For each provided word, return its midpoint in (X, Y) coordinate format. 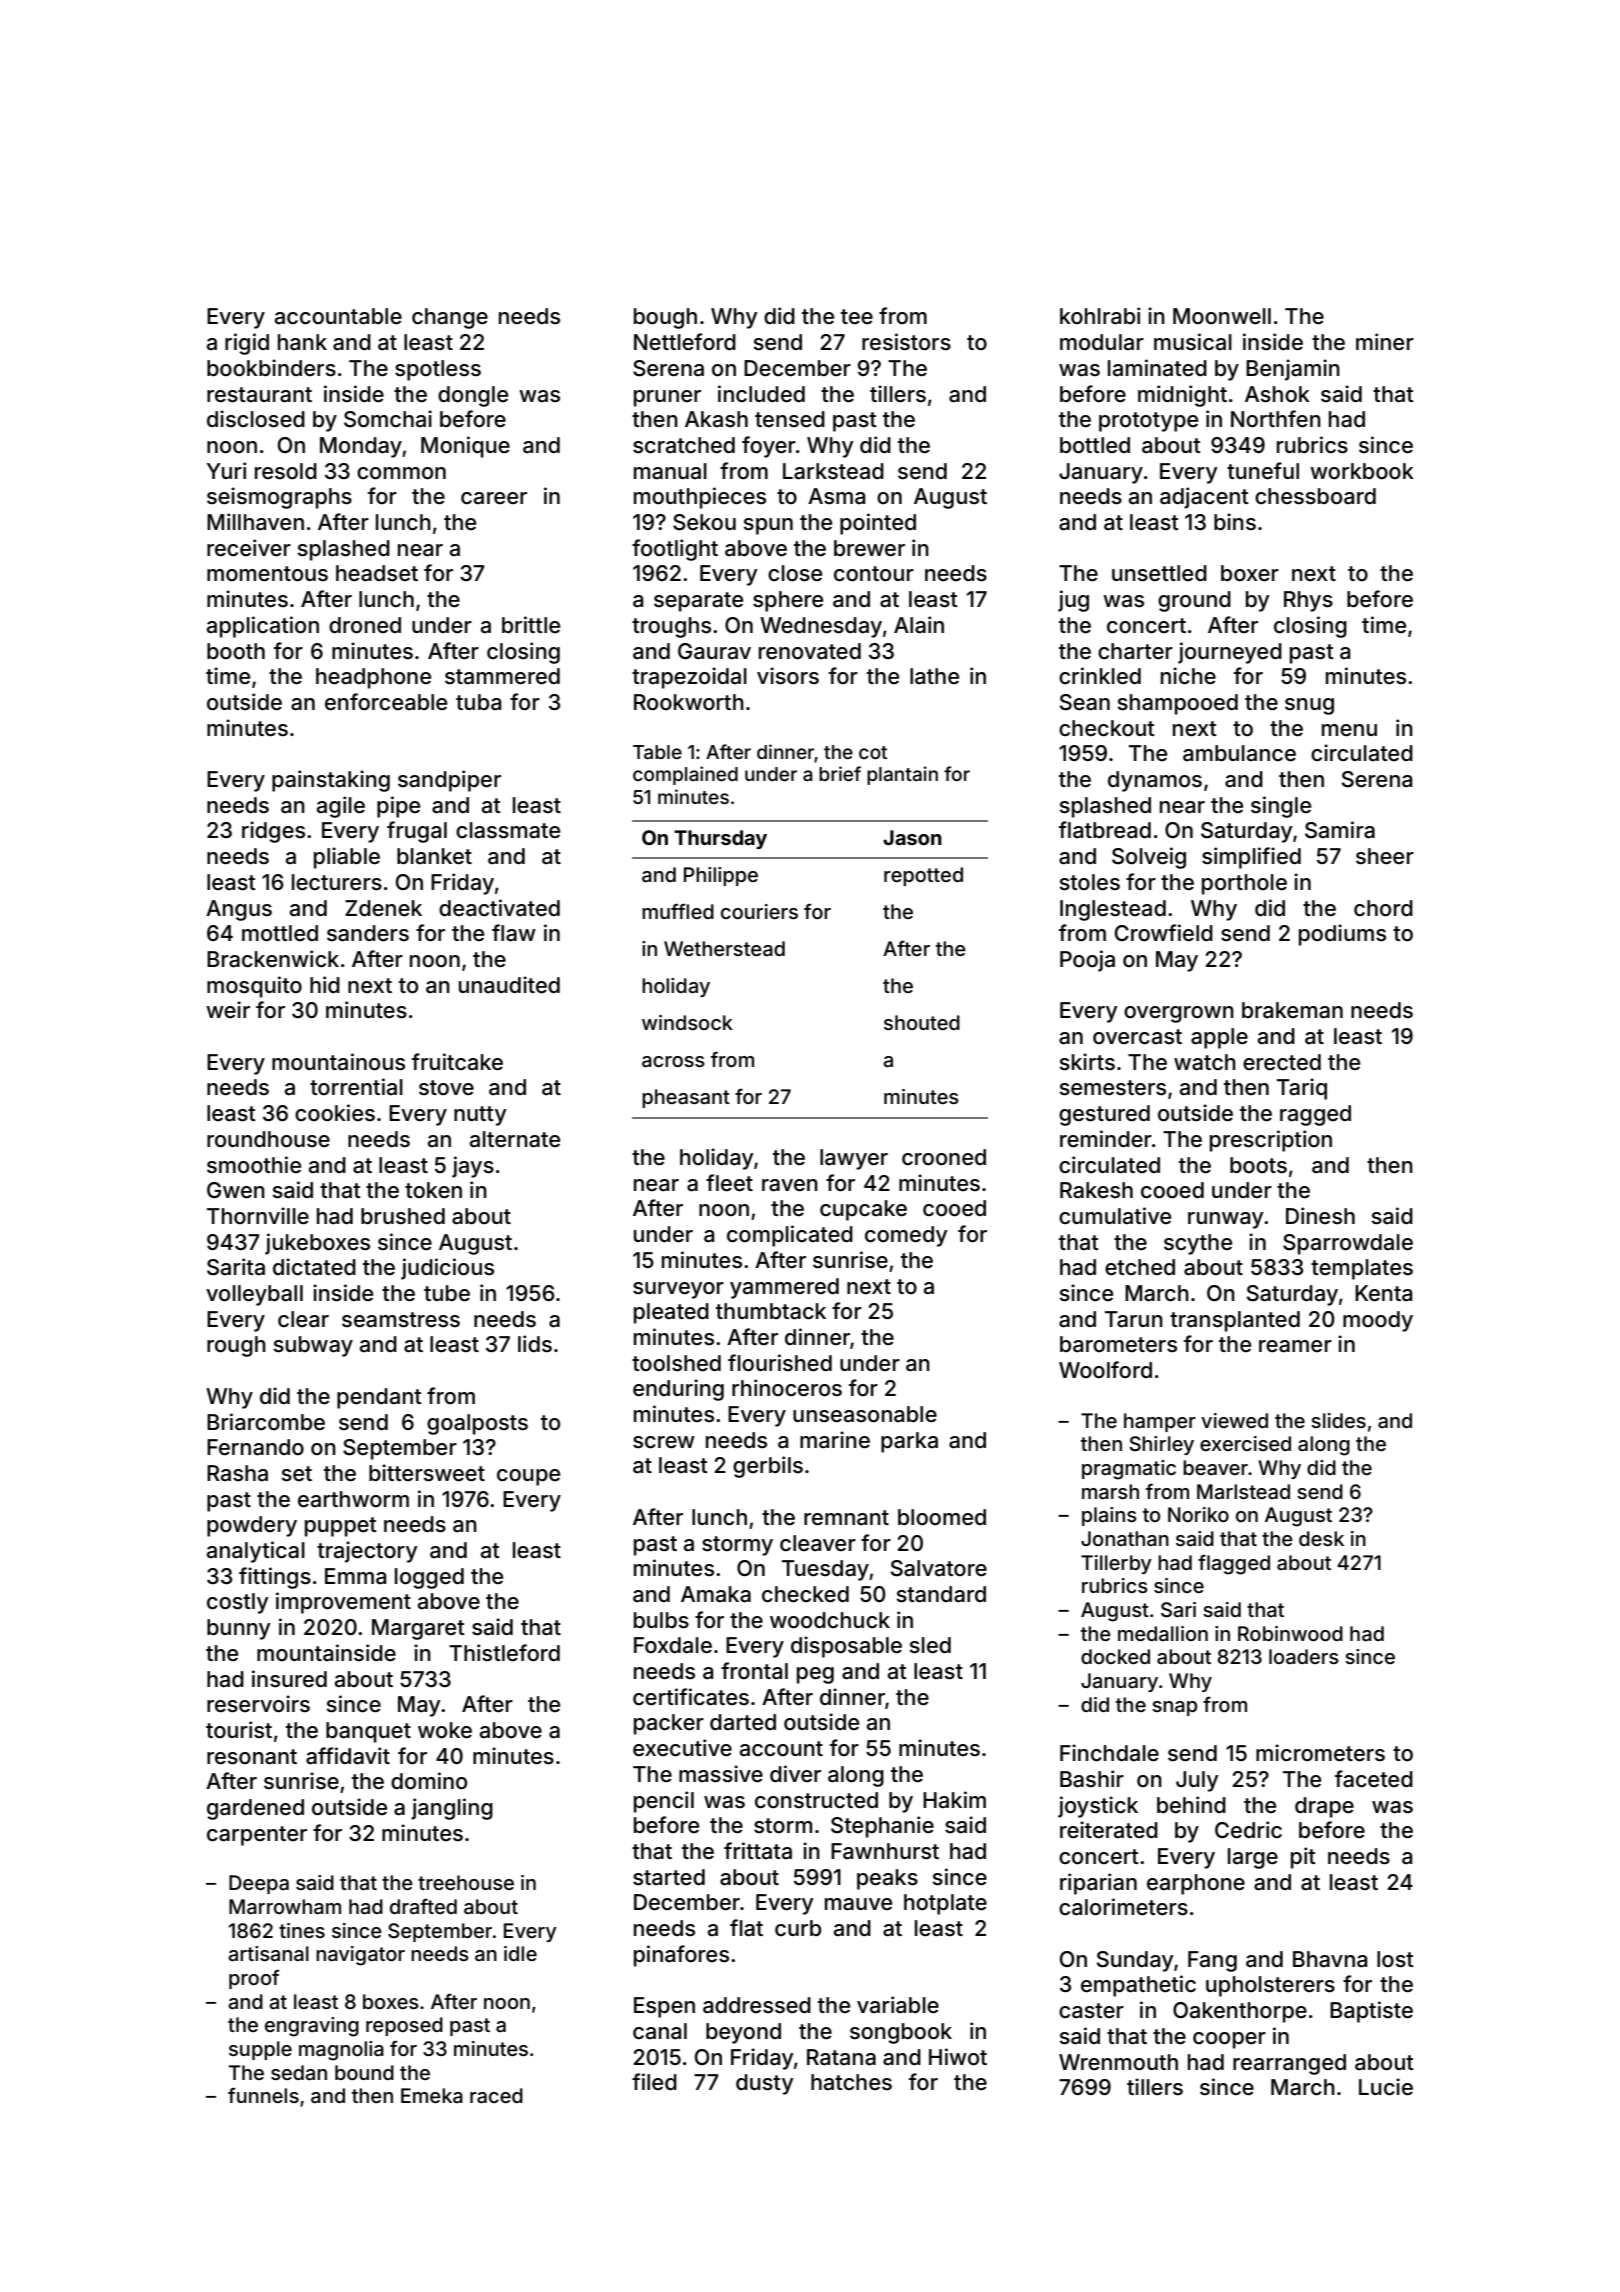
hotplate (945, 1904)
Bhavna (1330, 1959)
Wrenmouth (1118, 2062)
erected (1282, 1062)
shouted (922, 1022)
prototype (1148, 422)
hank (302, 342)
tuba (478, 702)
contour (874, 574)
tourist (239, 1730)
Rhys (1308, 601)
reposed (404, 2026)
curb (798, 1928)
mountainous (338, 1062)
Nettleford (685, 342)
